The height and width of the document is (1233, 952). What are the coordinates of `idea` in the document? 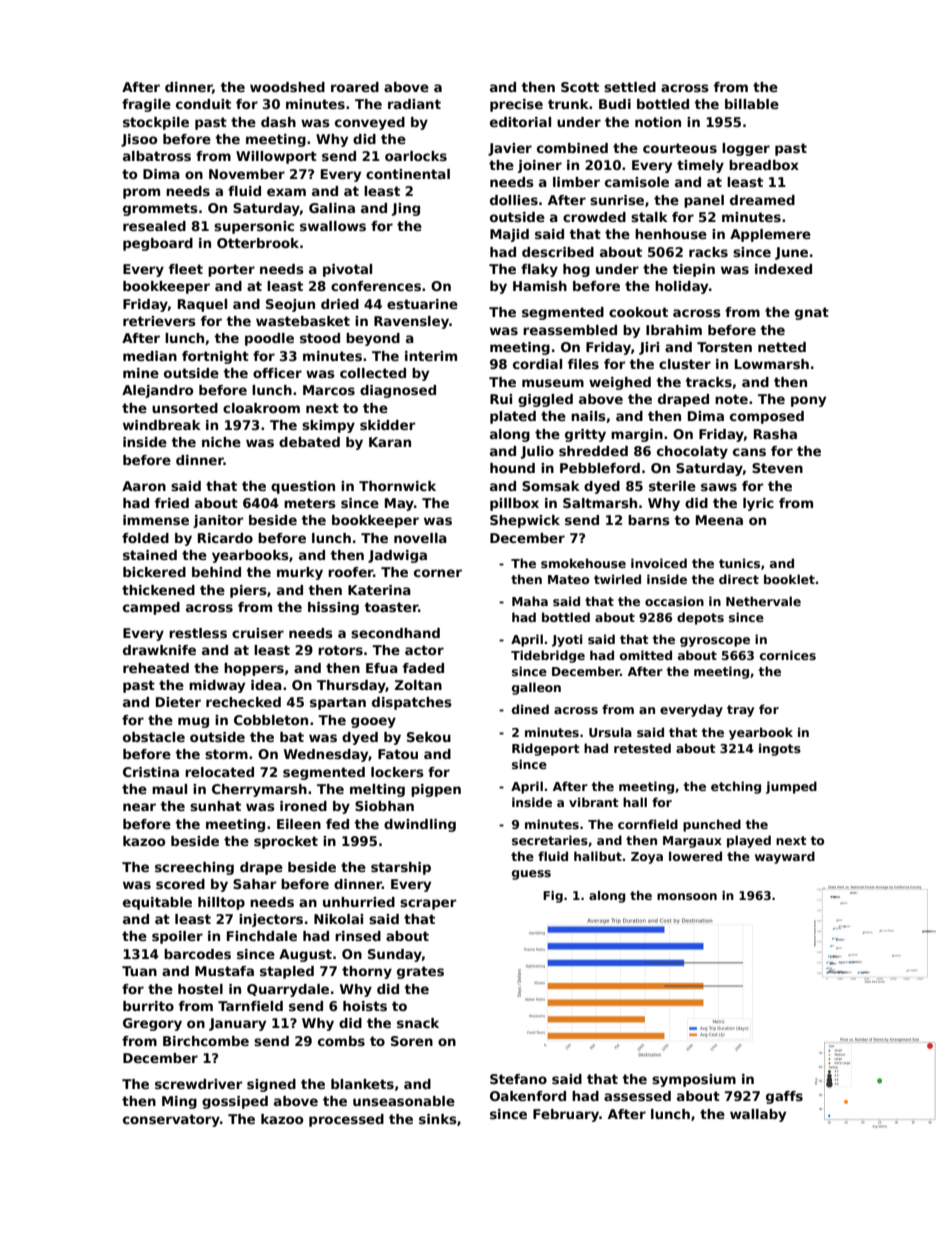 It's located at (266, 685).
